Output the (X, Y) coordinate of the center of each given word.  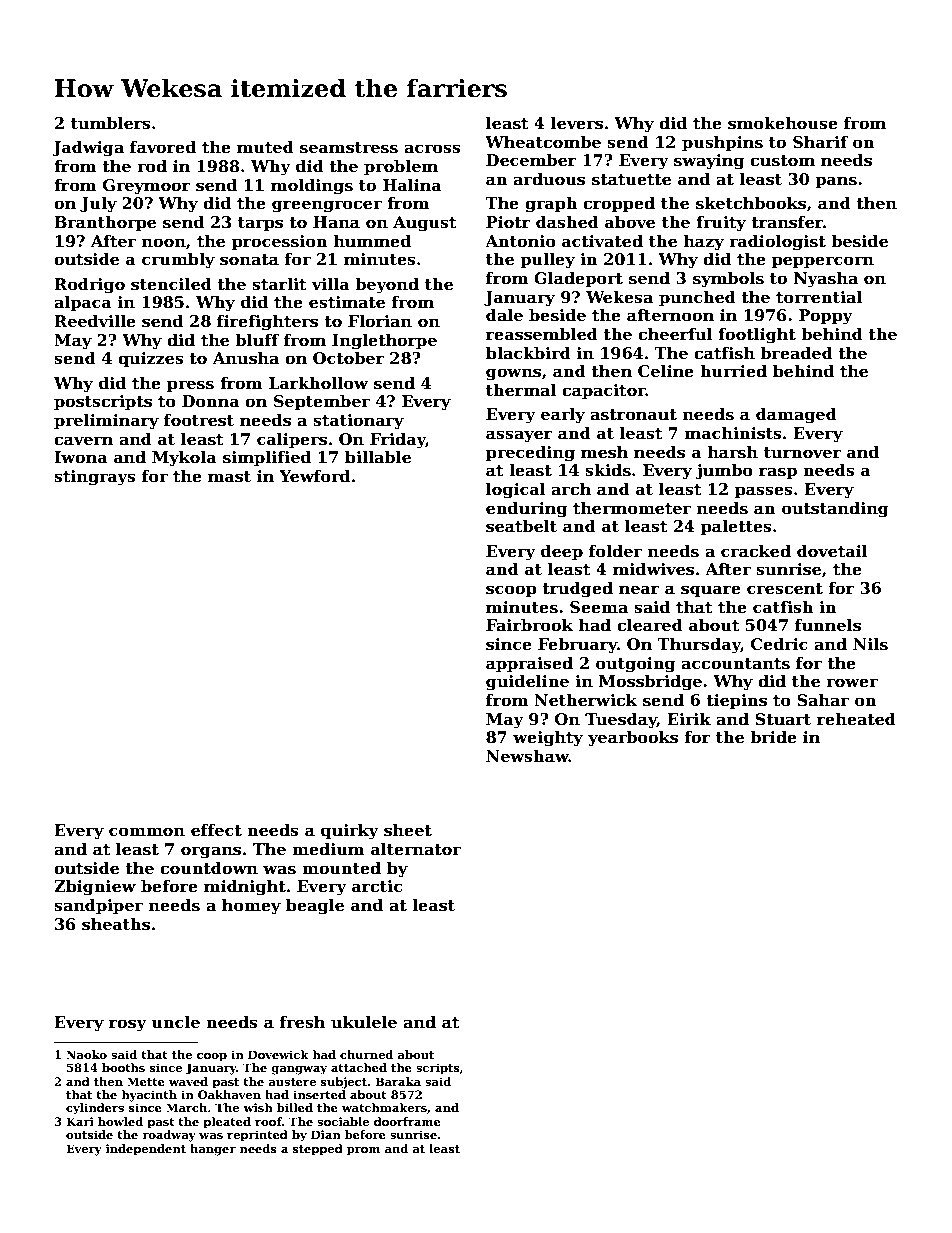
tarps (260, 224)
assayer (519, 436)
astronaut (633, 415)
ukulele (364, 1022)
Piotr (508, 222)
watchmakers (384, 1107)
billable (378, 457)
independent (146, 1150)
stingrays (95, 478)
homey (251, 906)
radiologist (777, 242)
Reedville (95, 321)
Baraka (398, 1081)
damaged (796, 415)
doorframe (407, 1121)
